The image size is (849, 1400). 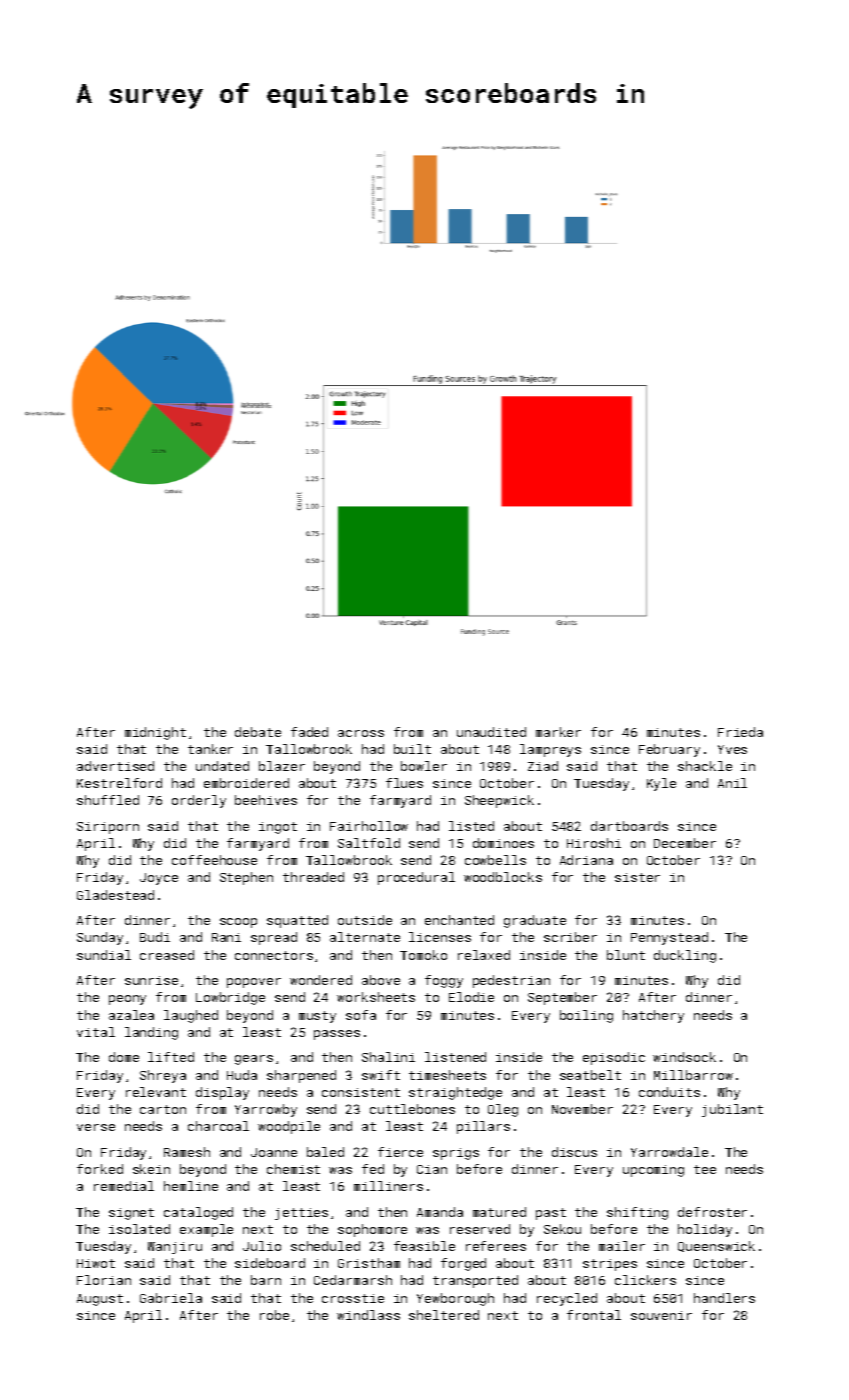 I want to click on passes, so click(x=337, y=1035).
